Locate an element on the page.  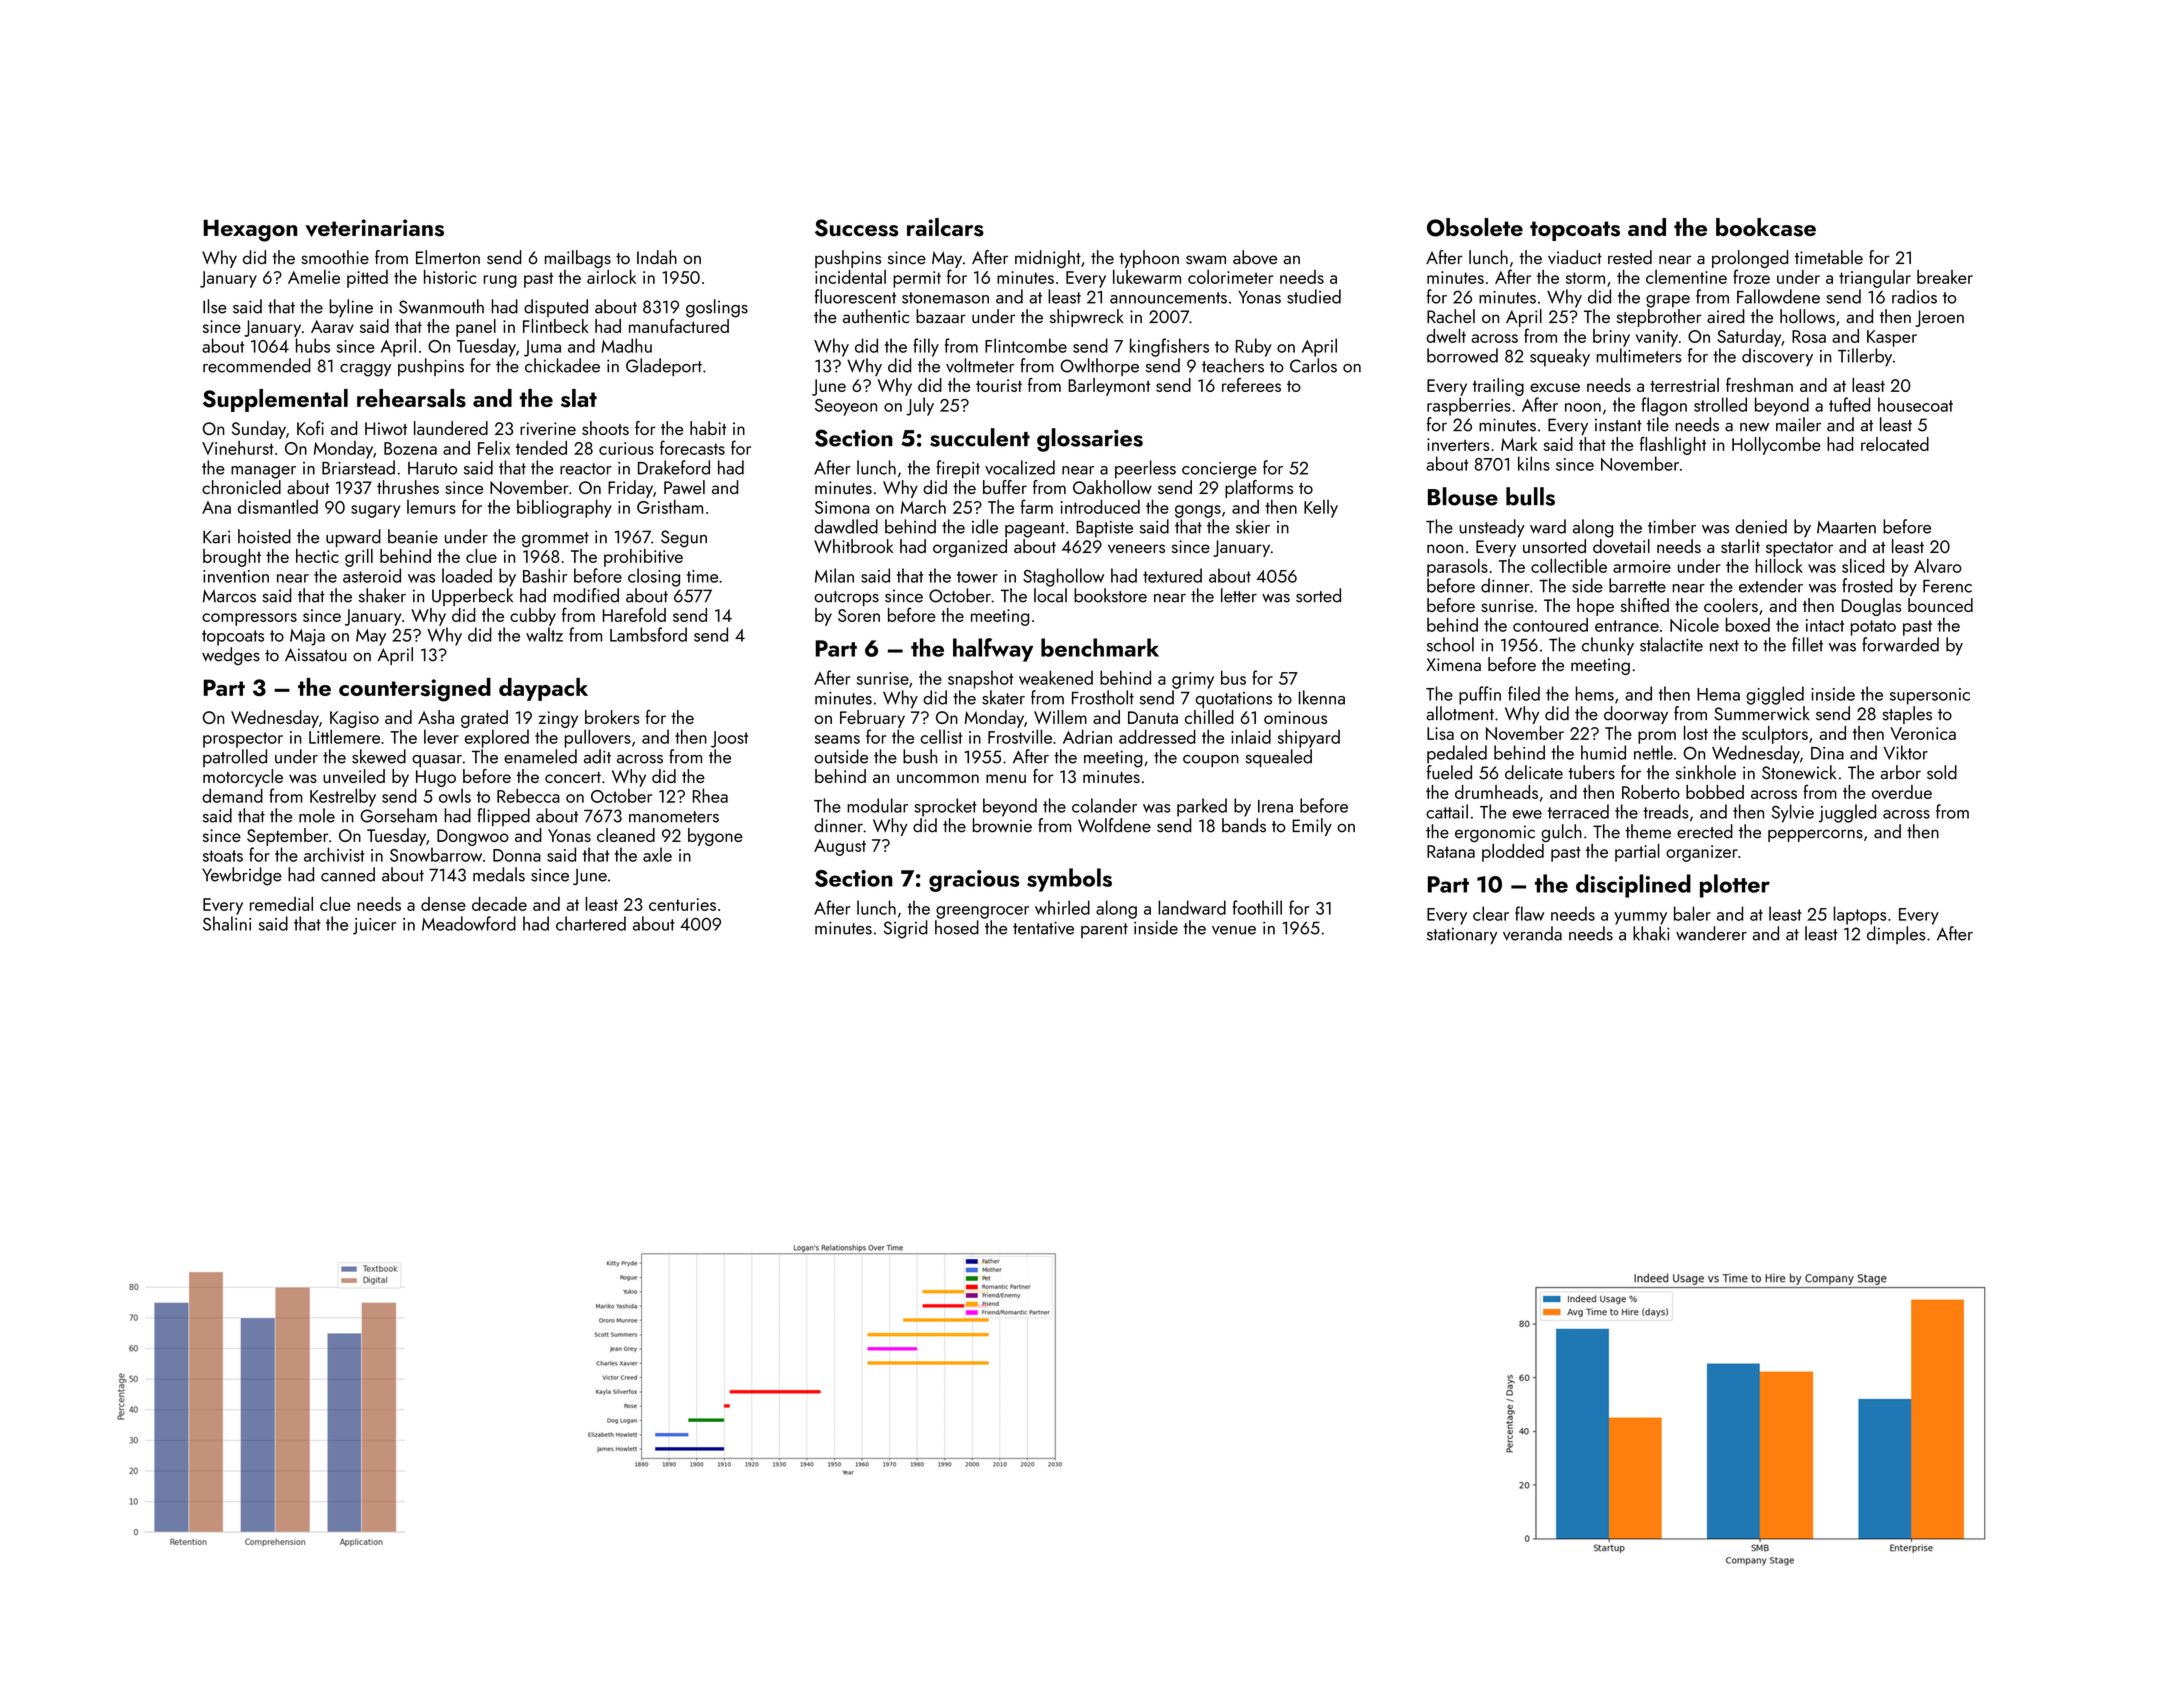
invention is located at coordinates (236, 576).
